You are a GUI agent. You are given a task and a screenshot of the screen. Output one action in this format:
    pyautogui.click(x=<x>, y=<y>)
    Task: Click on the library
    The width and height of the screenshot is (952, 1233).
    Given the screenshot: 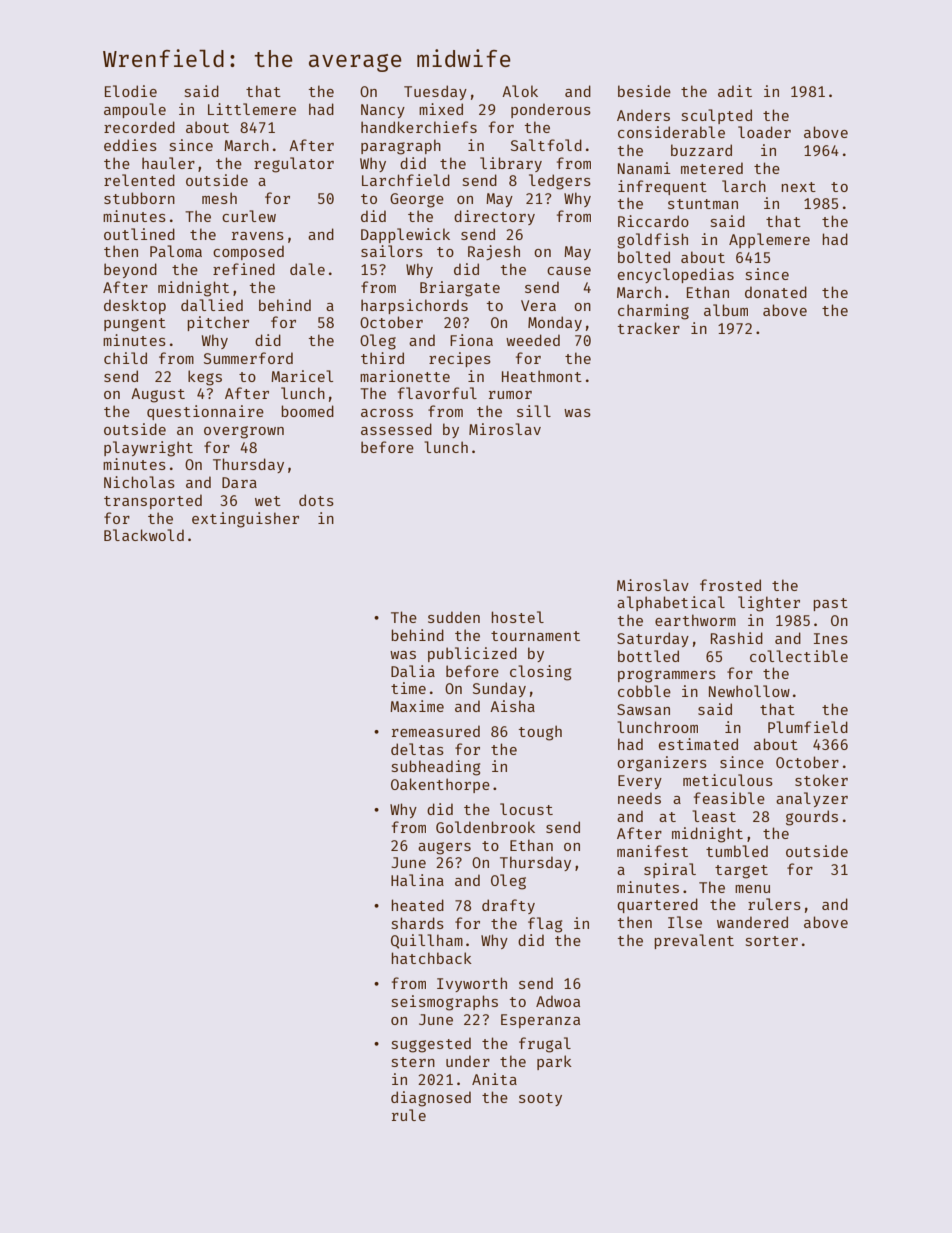 What is the action you would take?
    pyautogui.click(x=511, y=164)
